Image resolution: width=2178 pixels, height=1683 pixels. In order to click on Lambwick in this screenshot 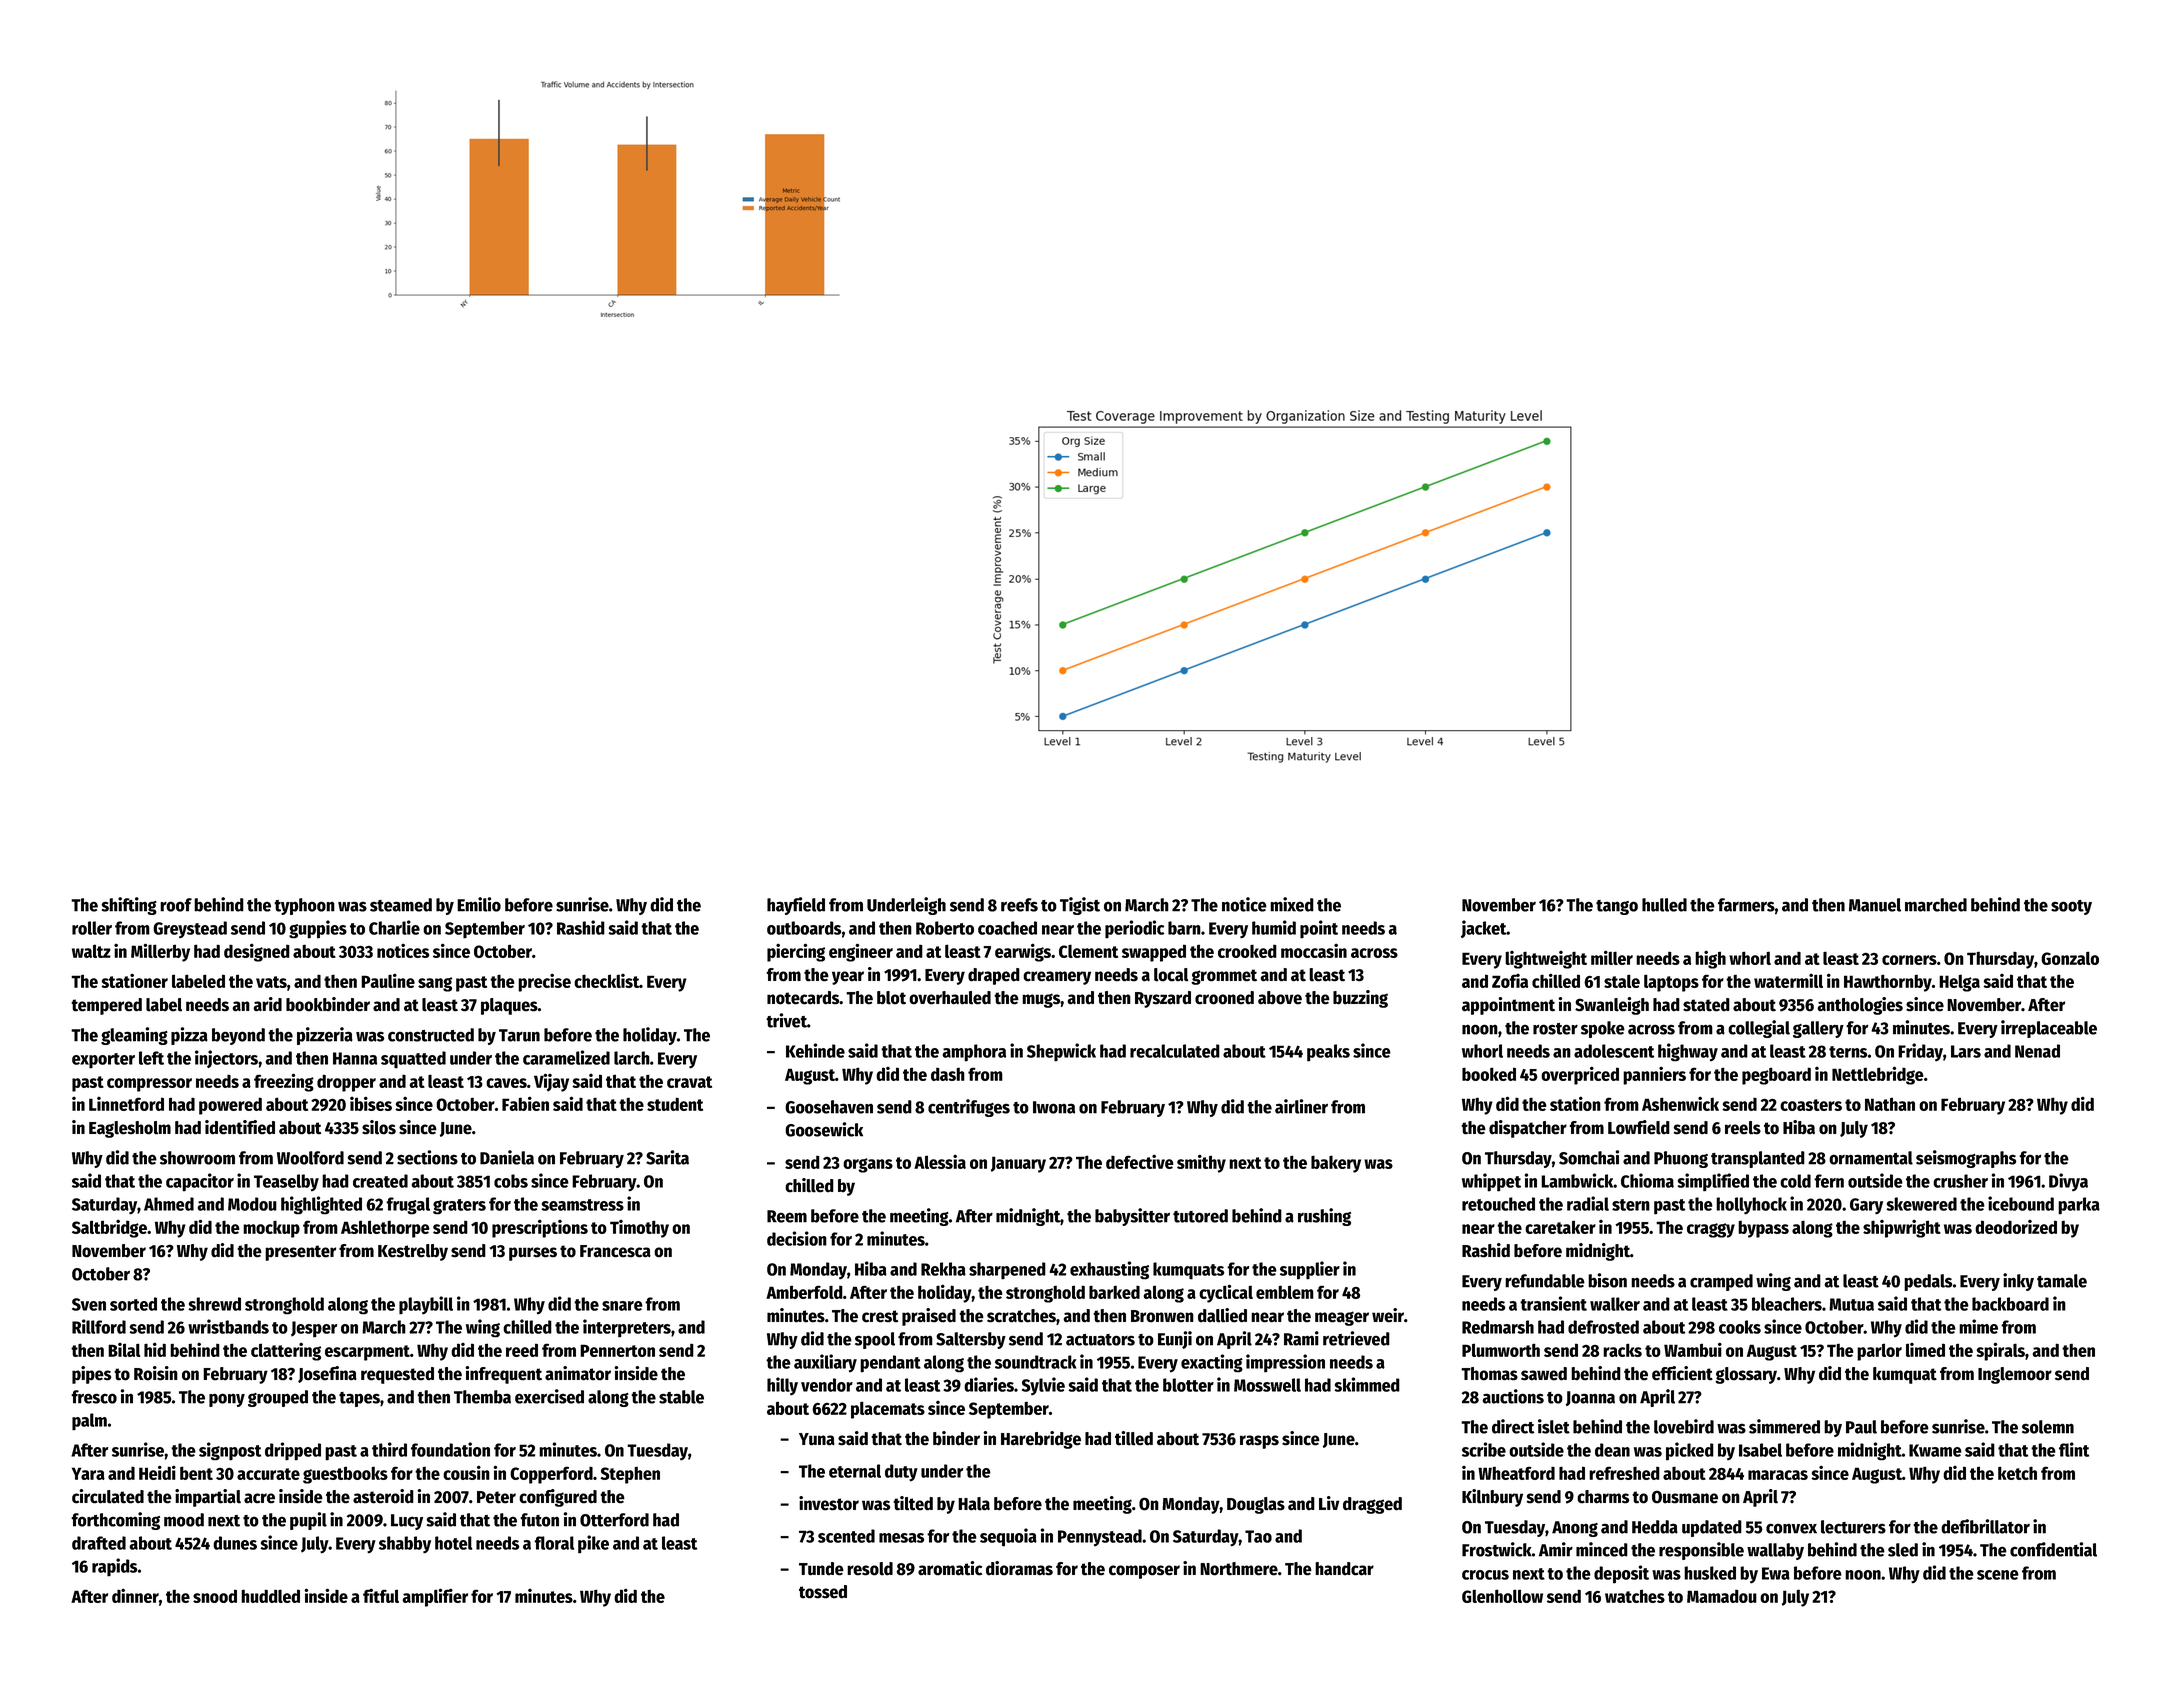, I will do `click(1577, 1180)`.
